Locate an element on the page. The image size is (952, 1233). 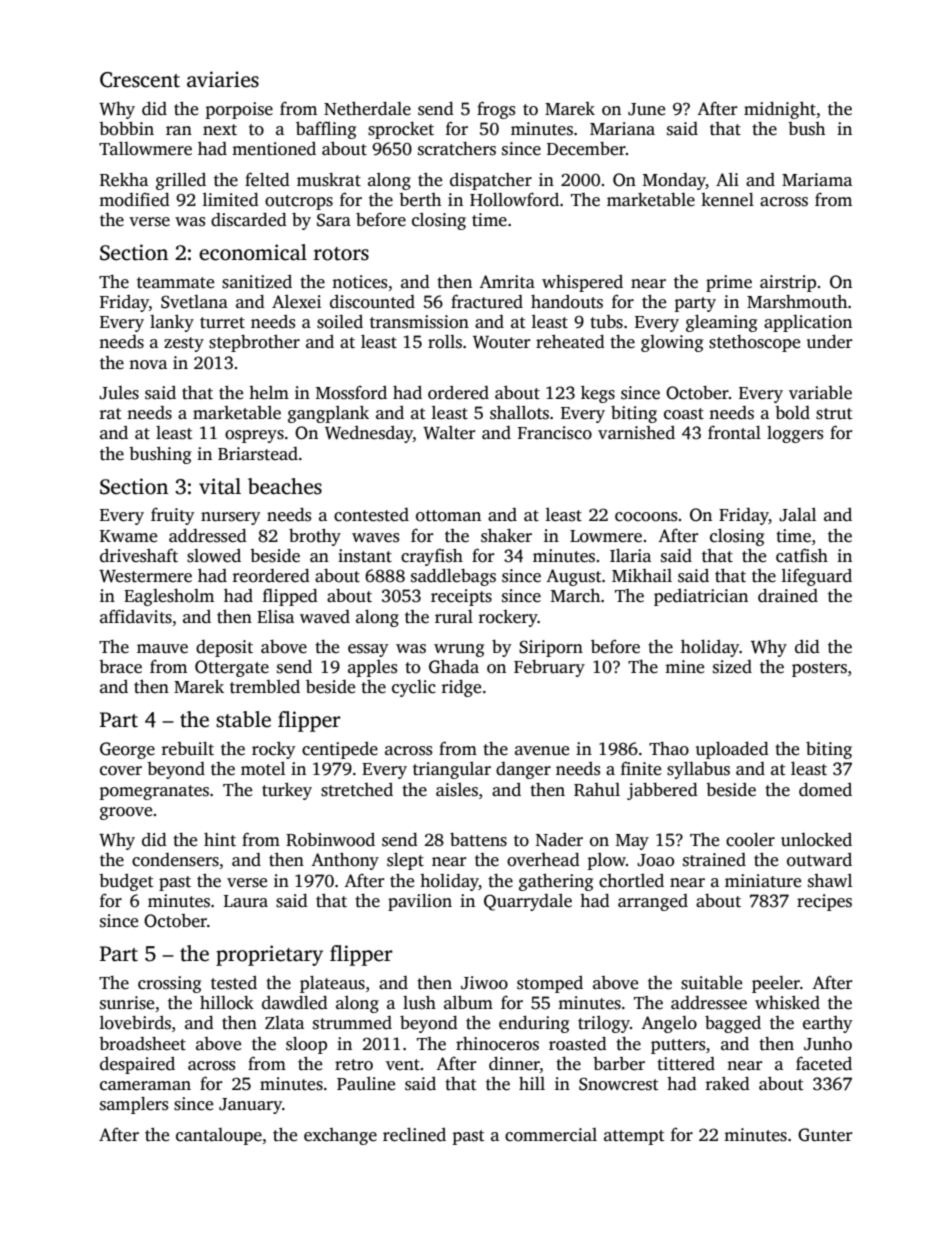
mentioned is located at coordinates (274, 149).
